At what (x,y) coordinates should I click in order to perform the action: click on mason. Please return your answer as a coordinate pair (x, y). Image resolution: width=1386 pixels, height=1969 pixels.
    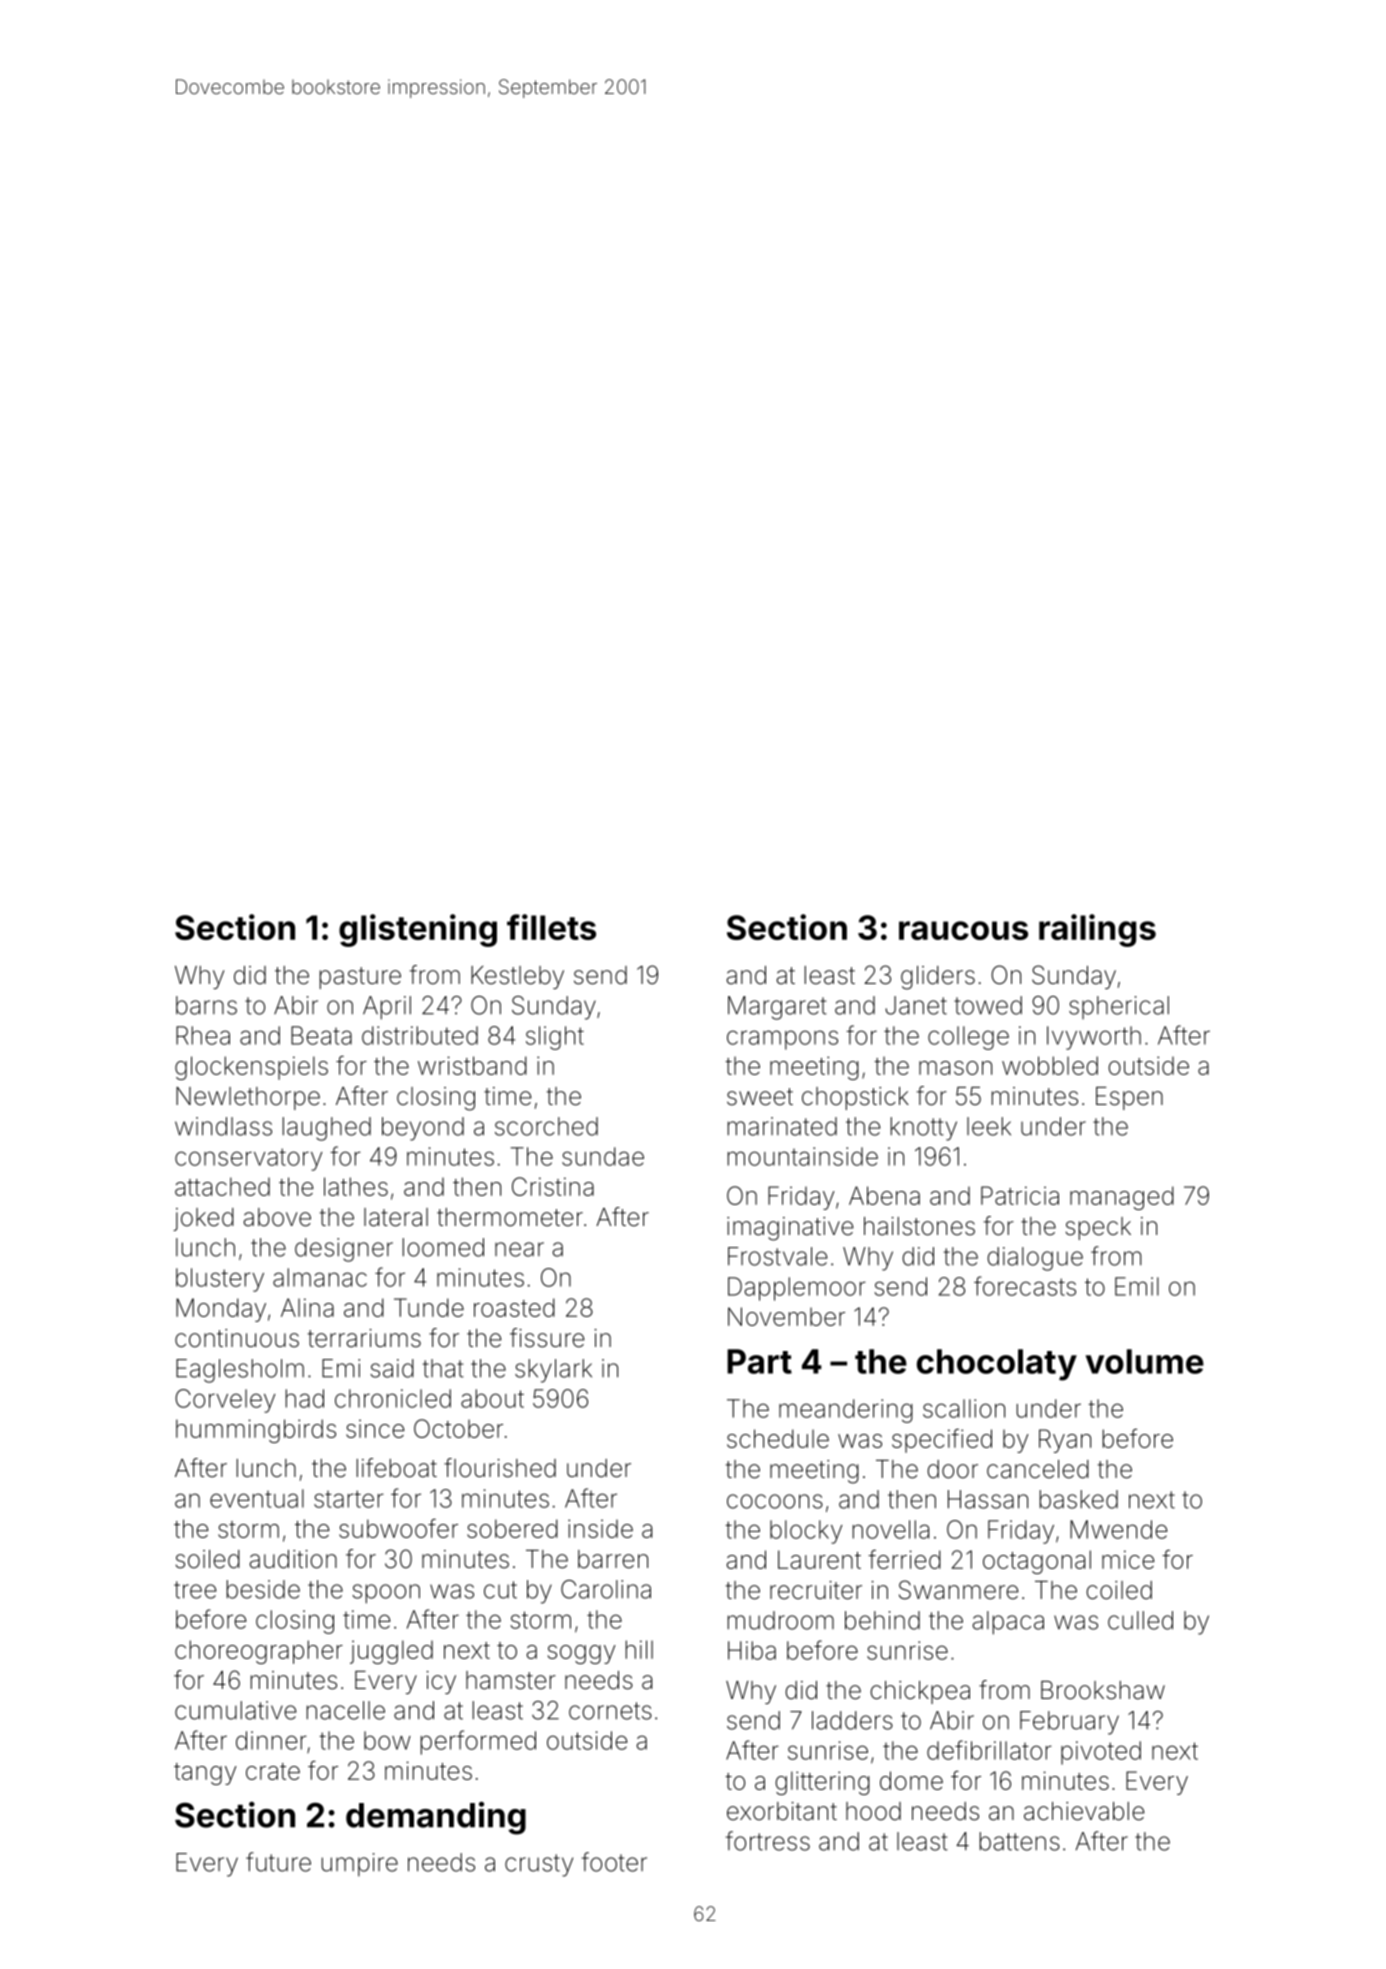
    Looking at the image, I should click on (955, 1068).
